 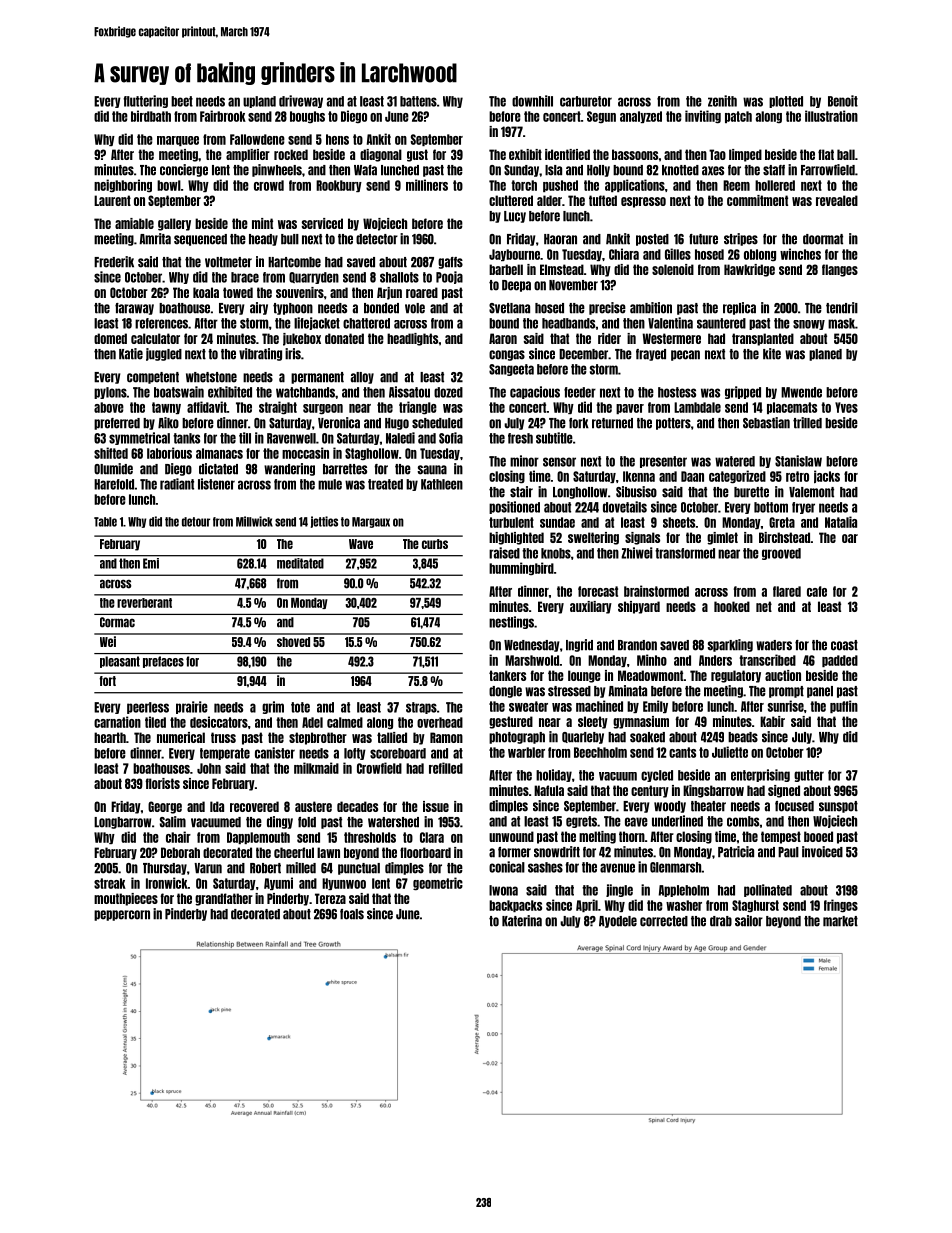 I want to click on Longbarrow, so click(x=122, y=823).
